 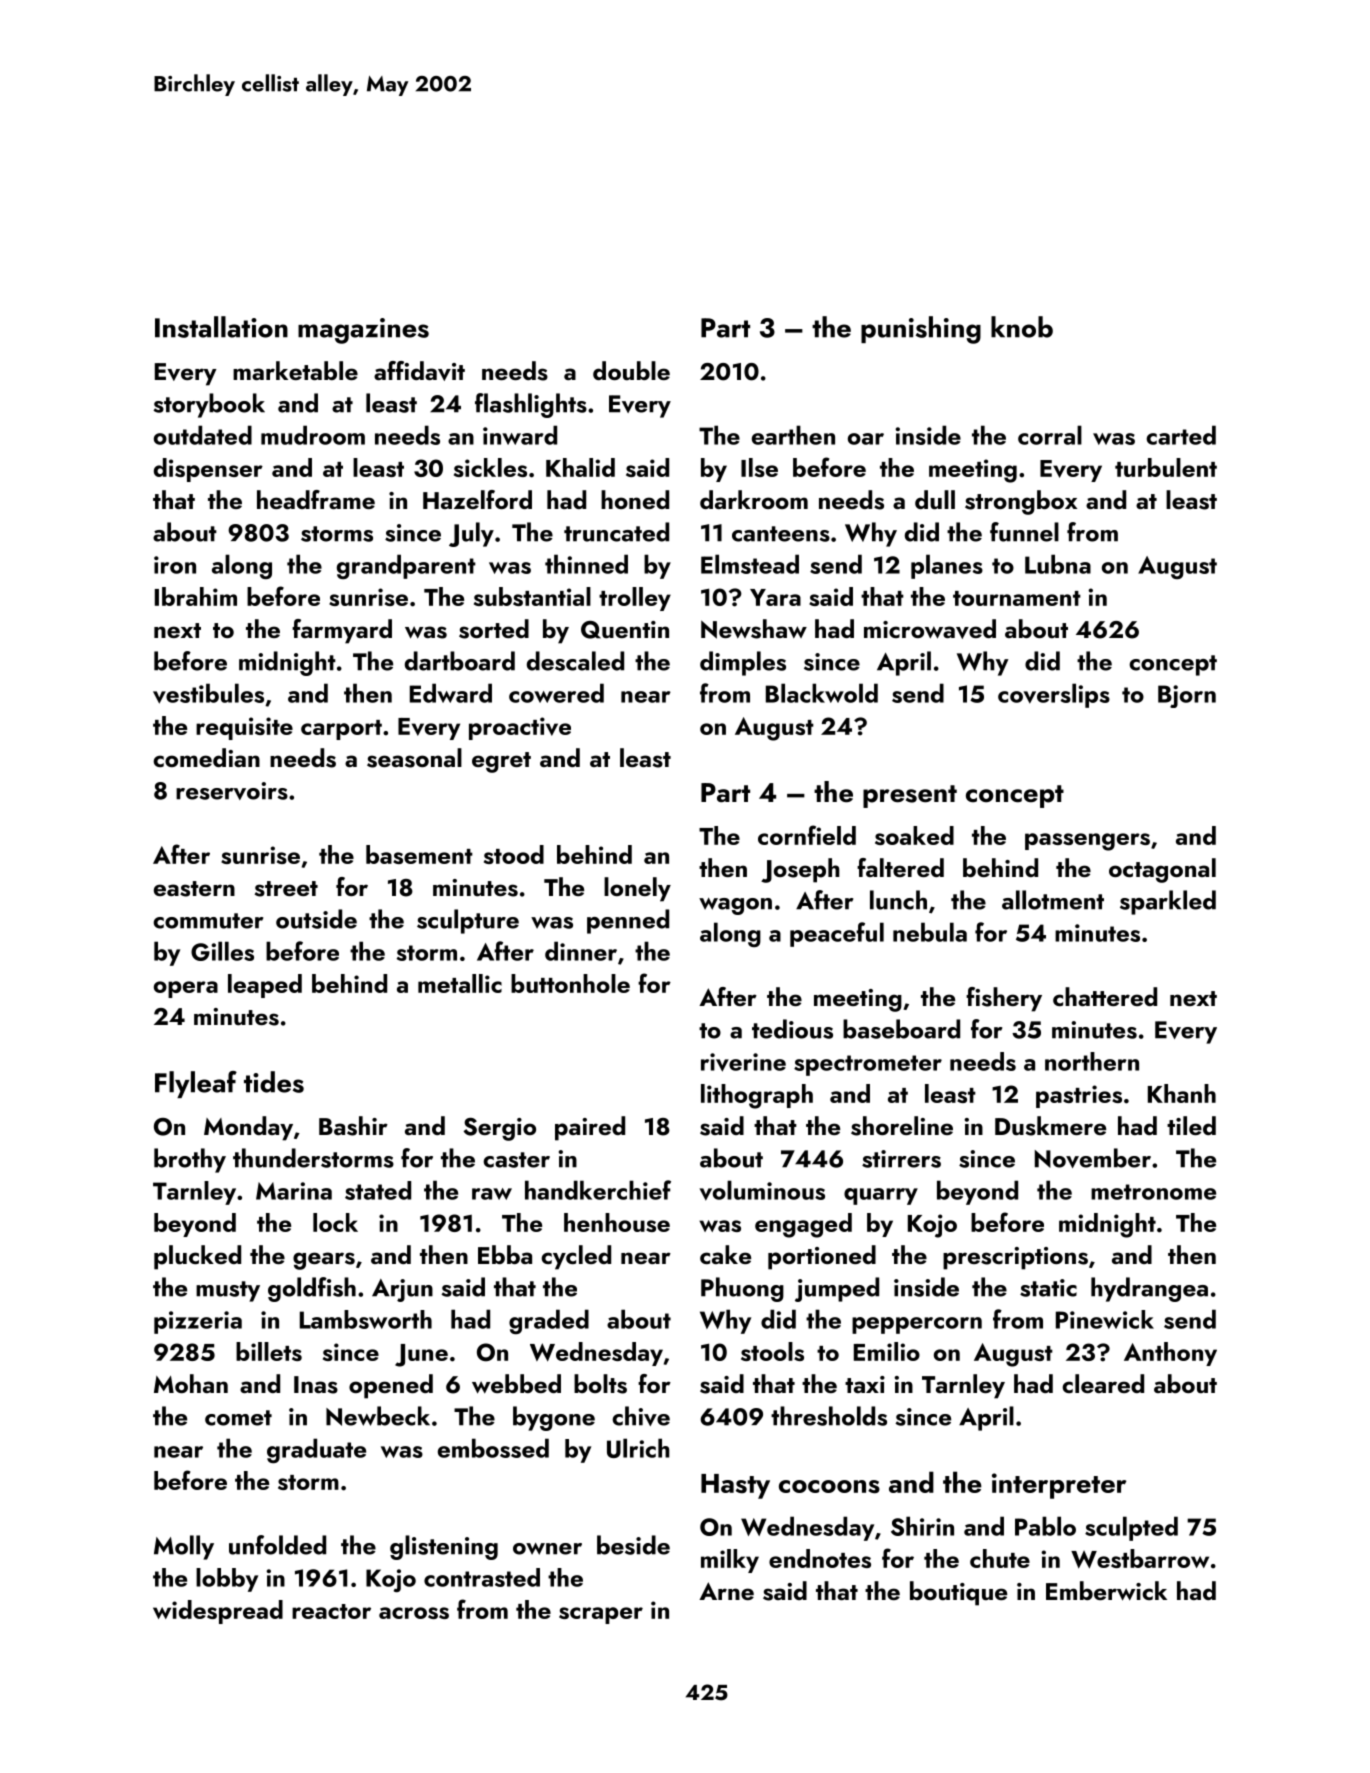 I want to click on dispenser, so click(x=208, y=470).
